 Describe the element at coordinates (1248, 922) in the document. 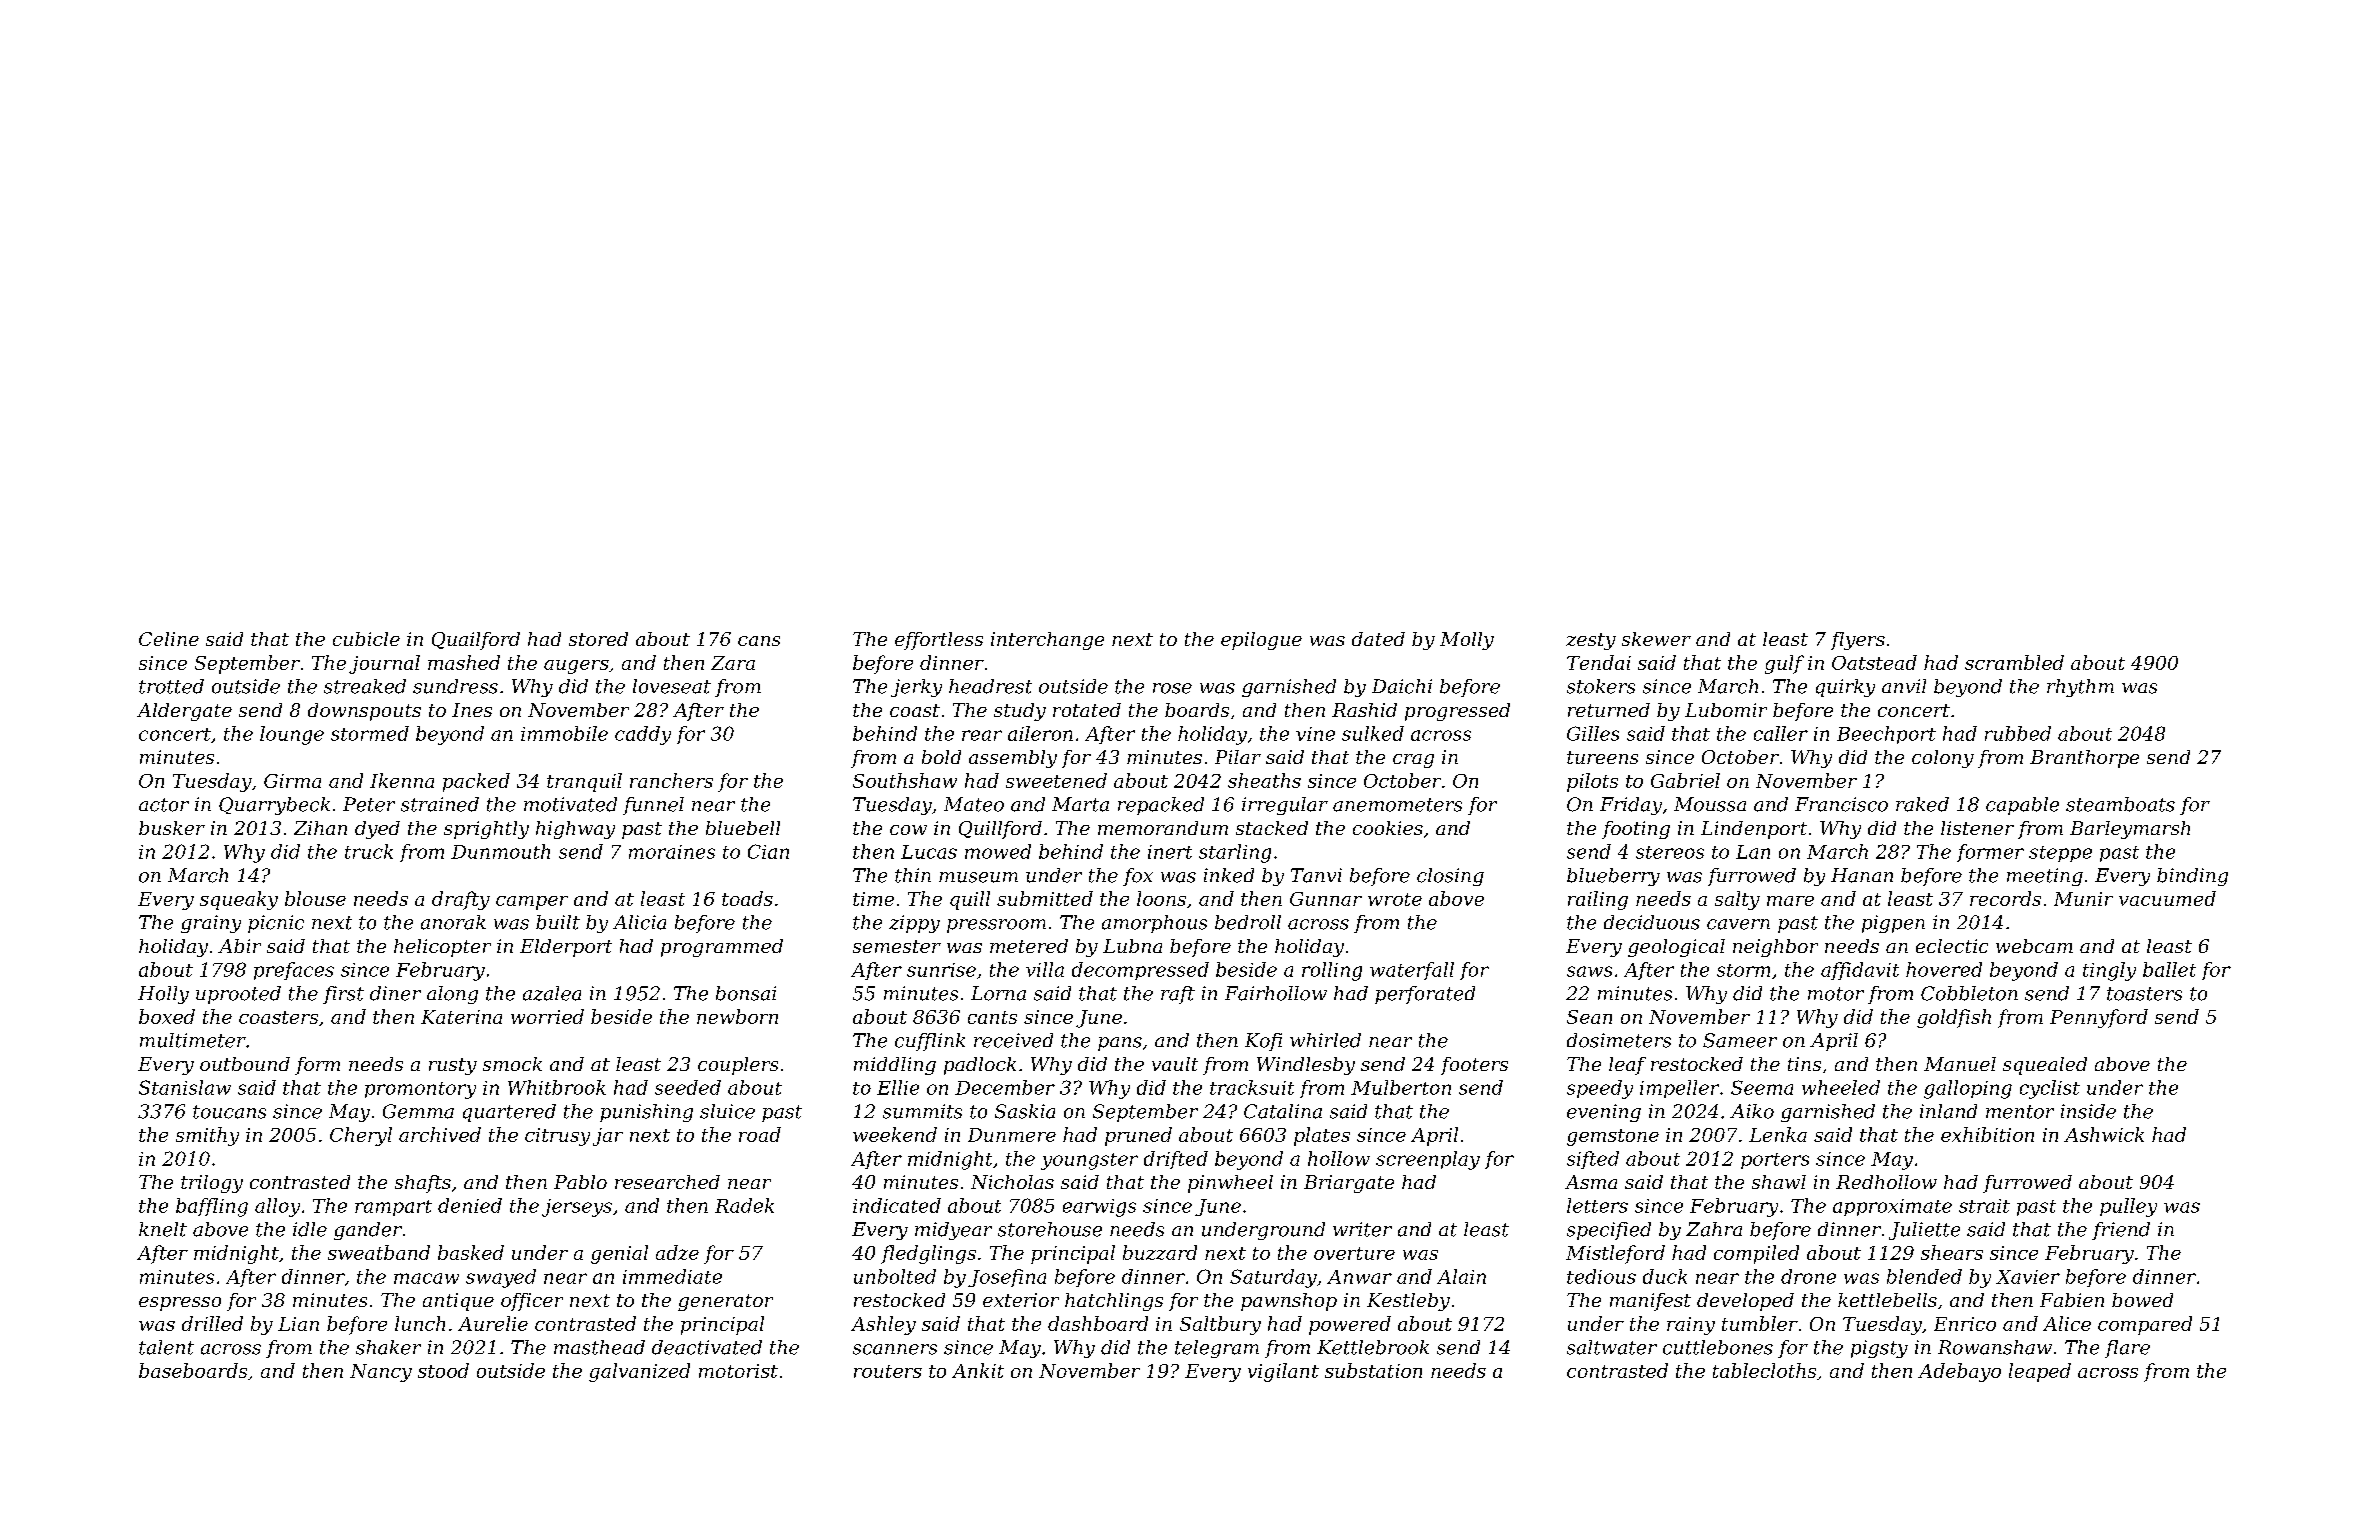

I see `bedroll` at that location.
